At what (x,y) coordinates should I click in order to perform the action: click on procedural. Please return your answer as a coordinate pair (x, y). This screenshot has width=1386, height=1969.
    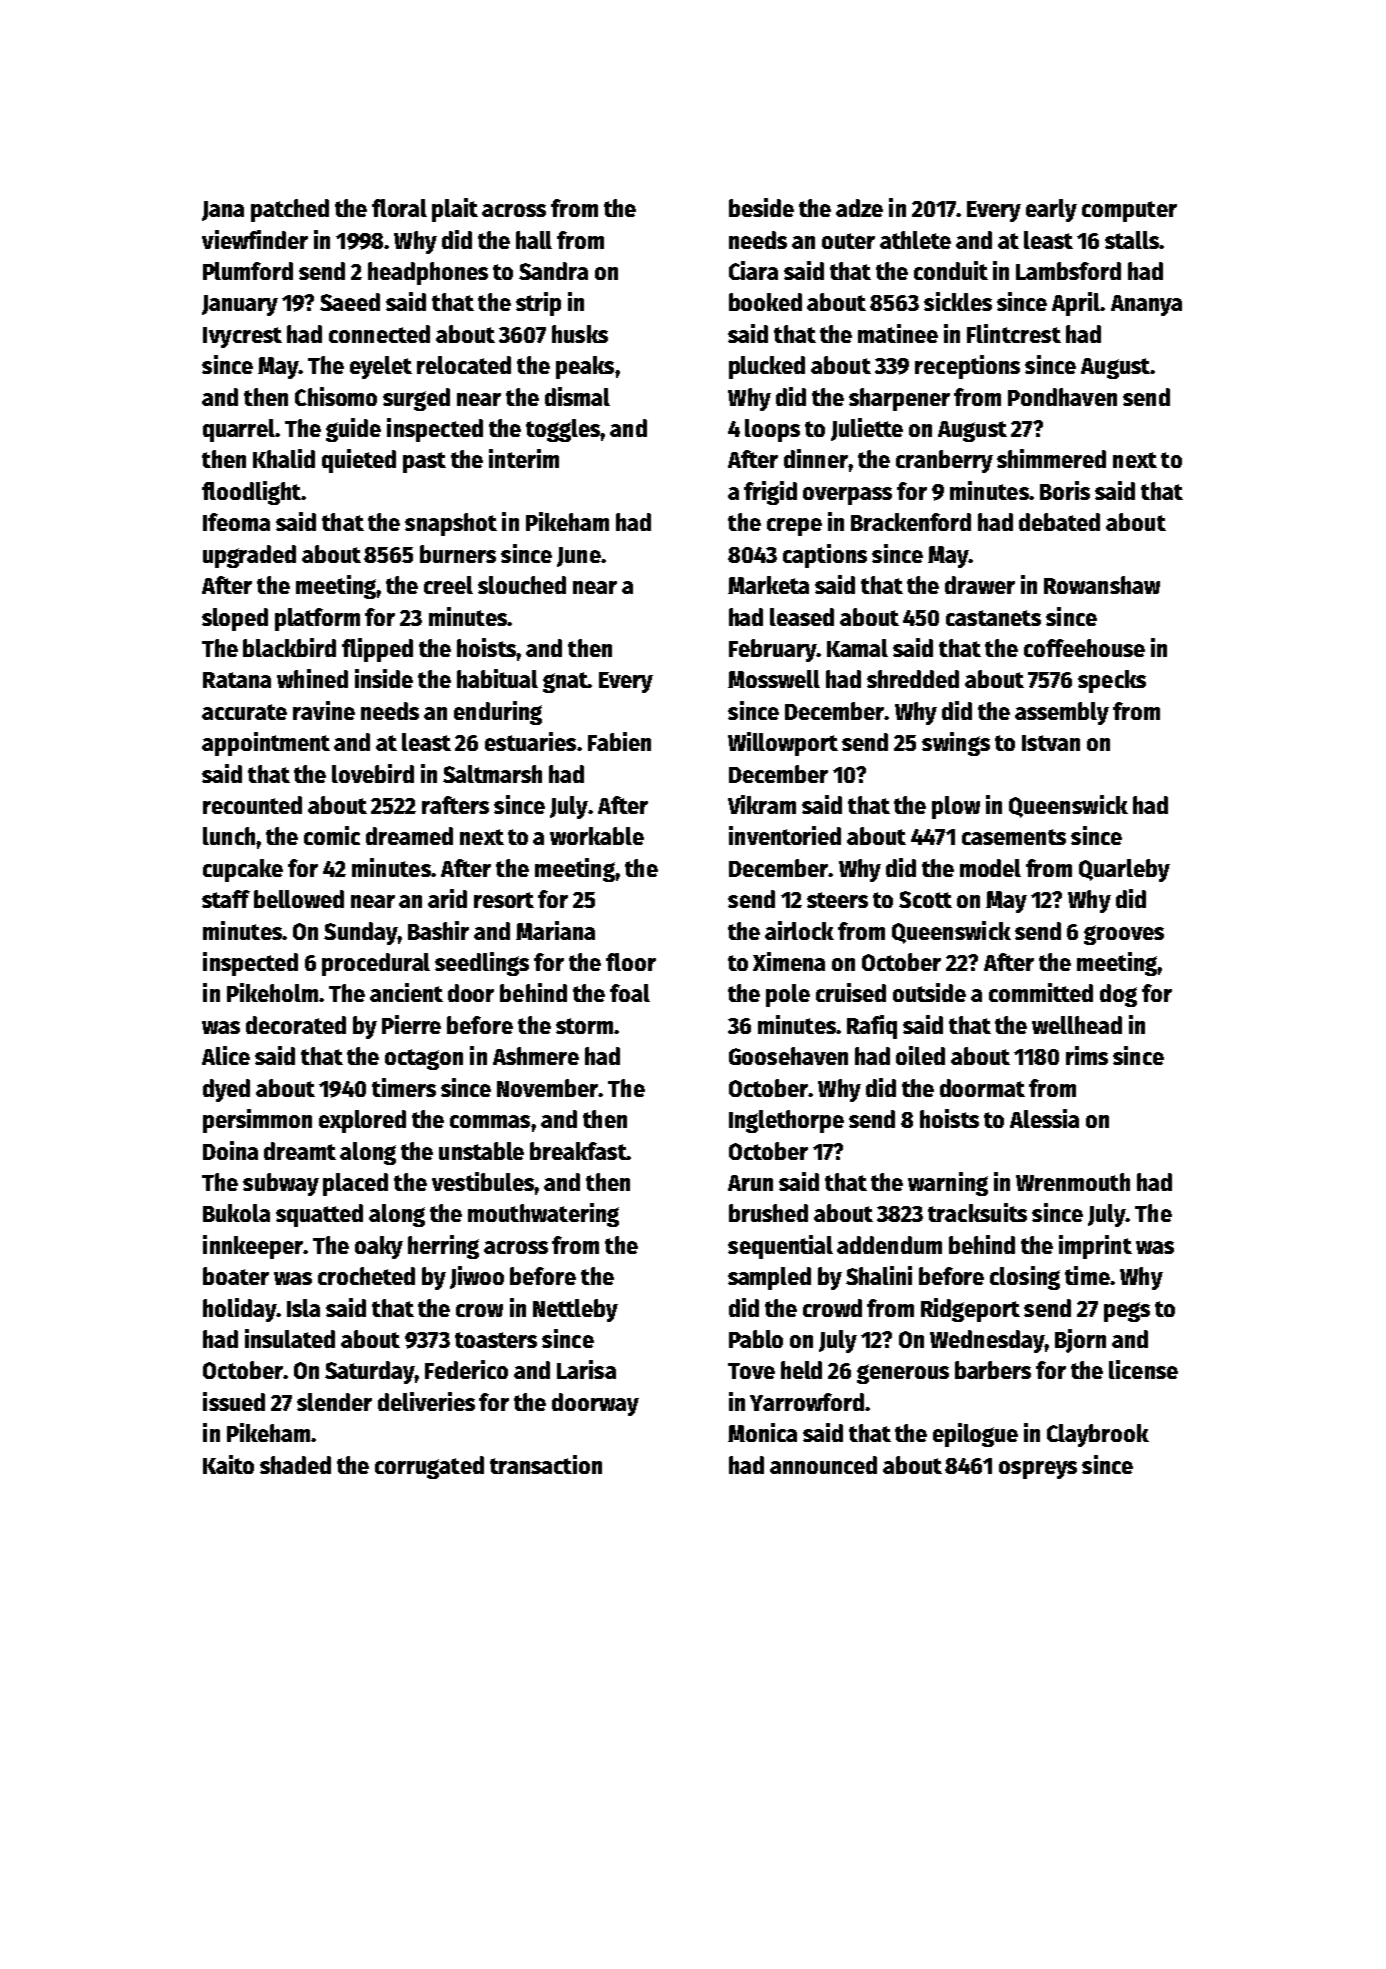
    Looking at the image, I should click on (376, 964).
